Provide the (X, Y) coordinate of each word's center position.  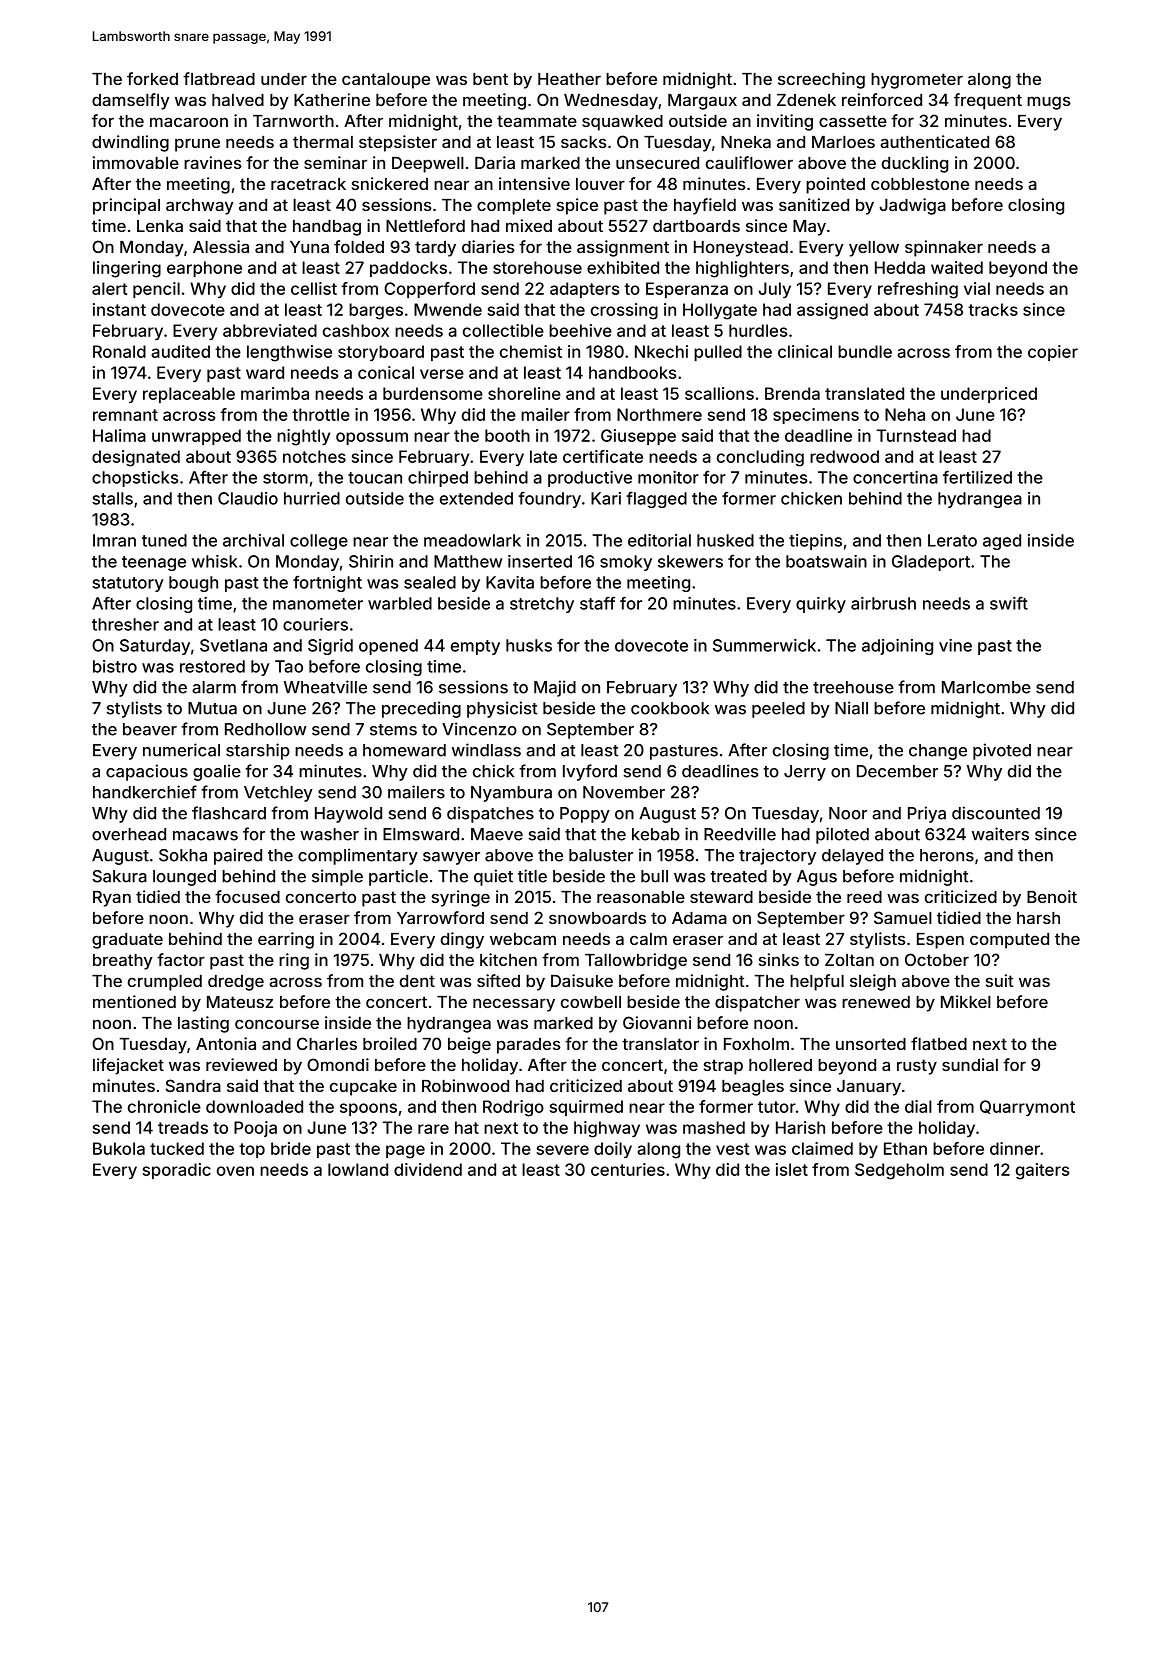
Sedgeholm (899, 1171)
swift (1009, 603)
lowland (358, 1169)
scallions (719, 393)
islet (792, 1169)
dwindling (130, 143)
